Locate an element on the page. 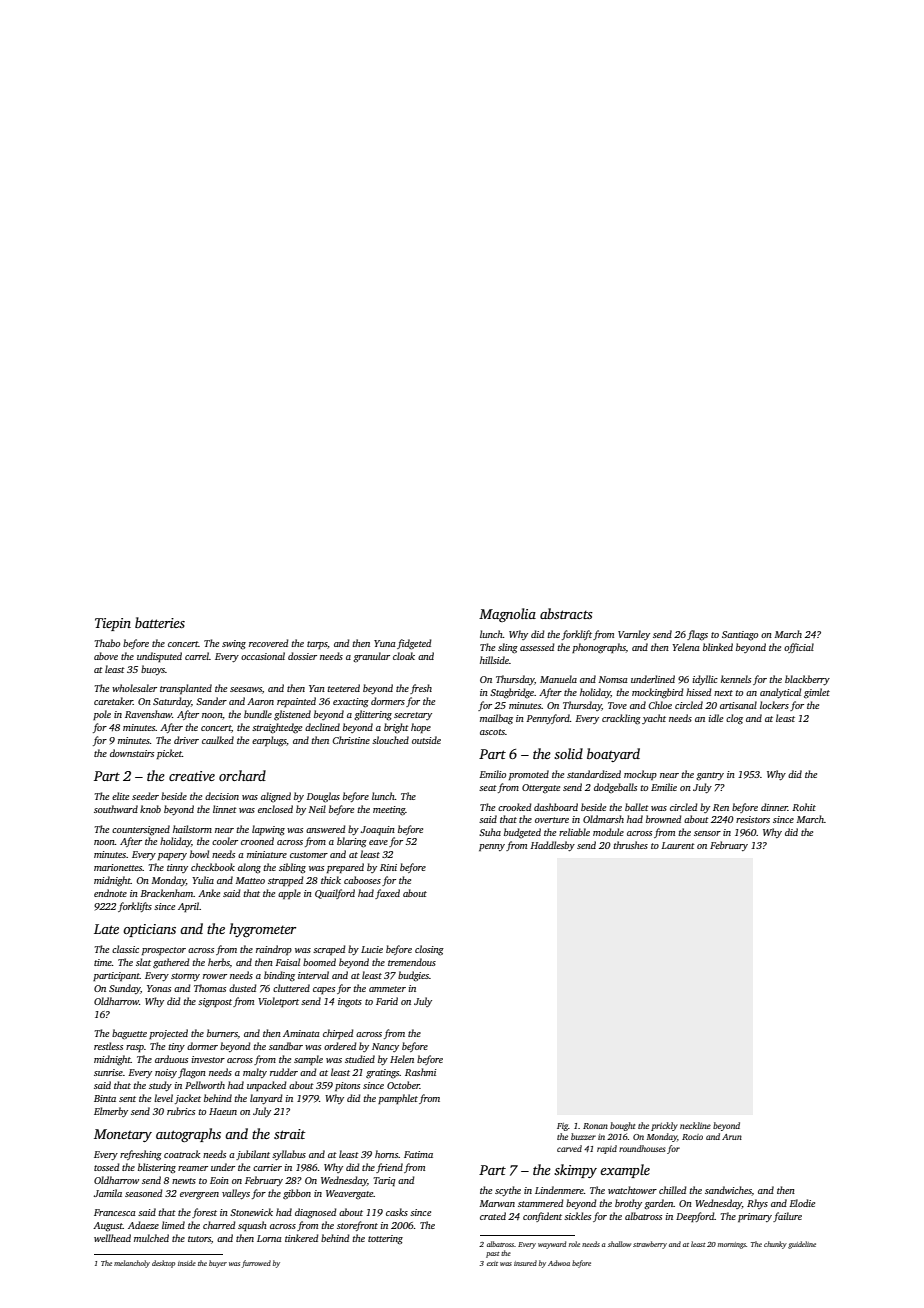  stammered is located at coordinates (541, 1203).
